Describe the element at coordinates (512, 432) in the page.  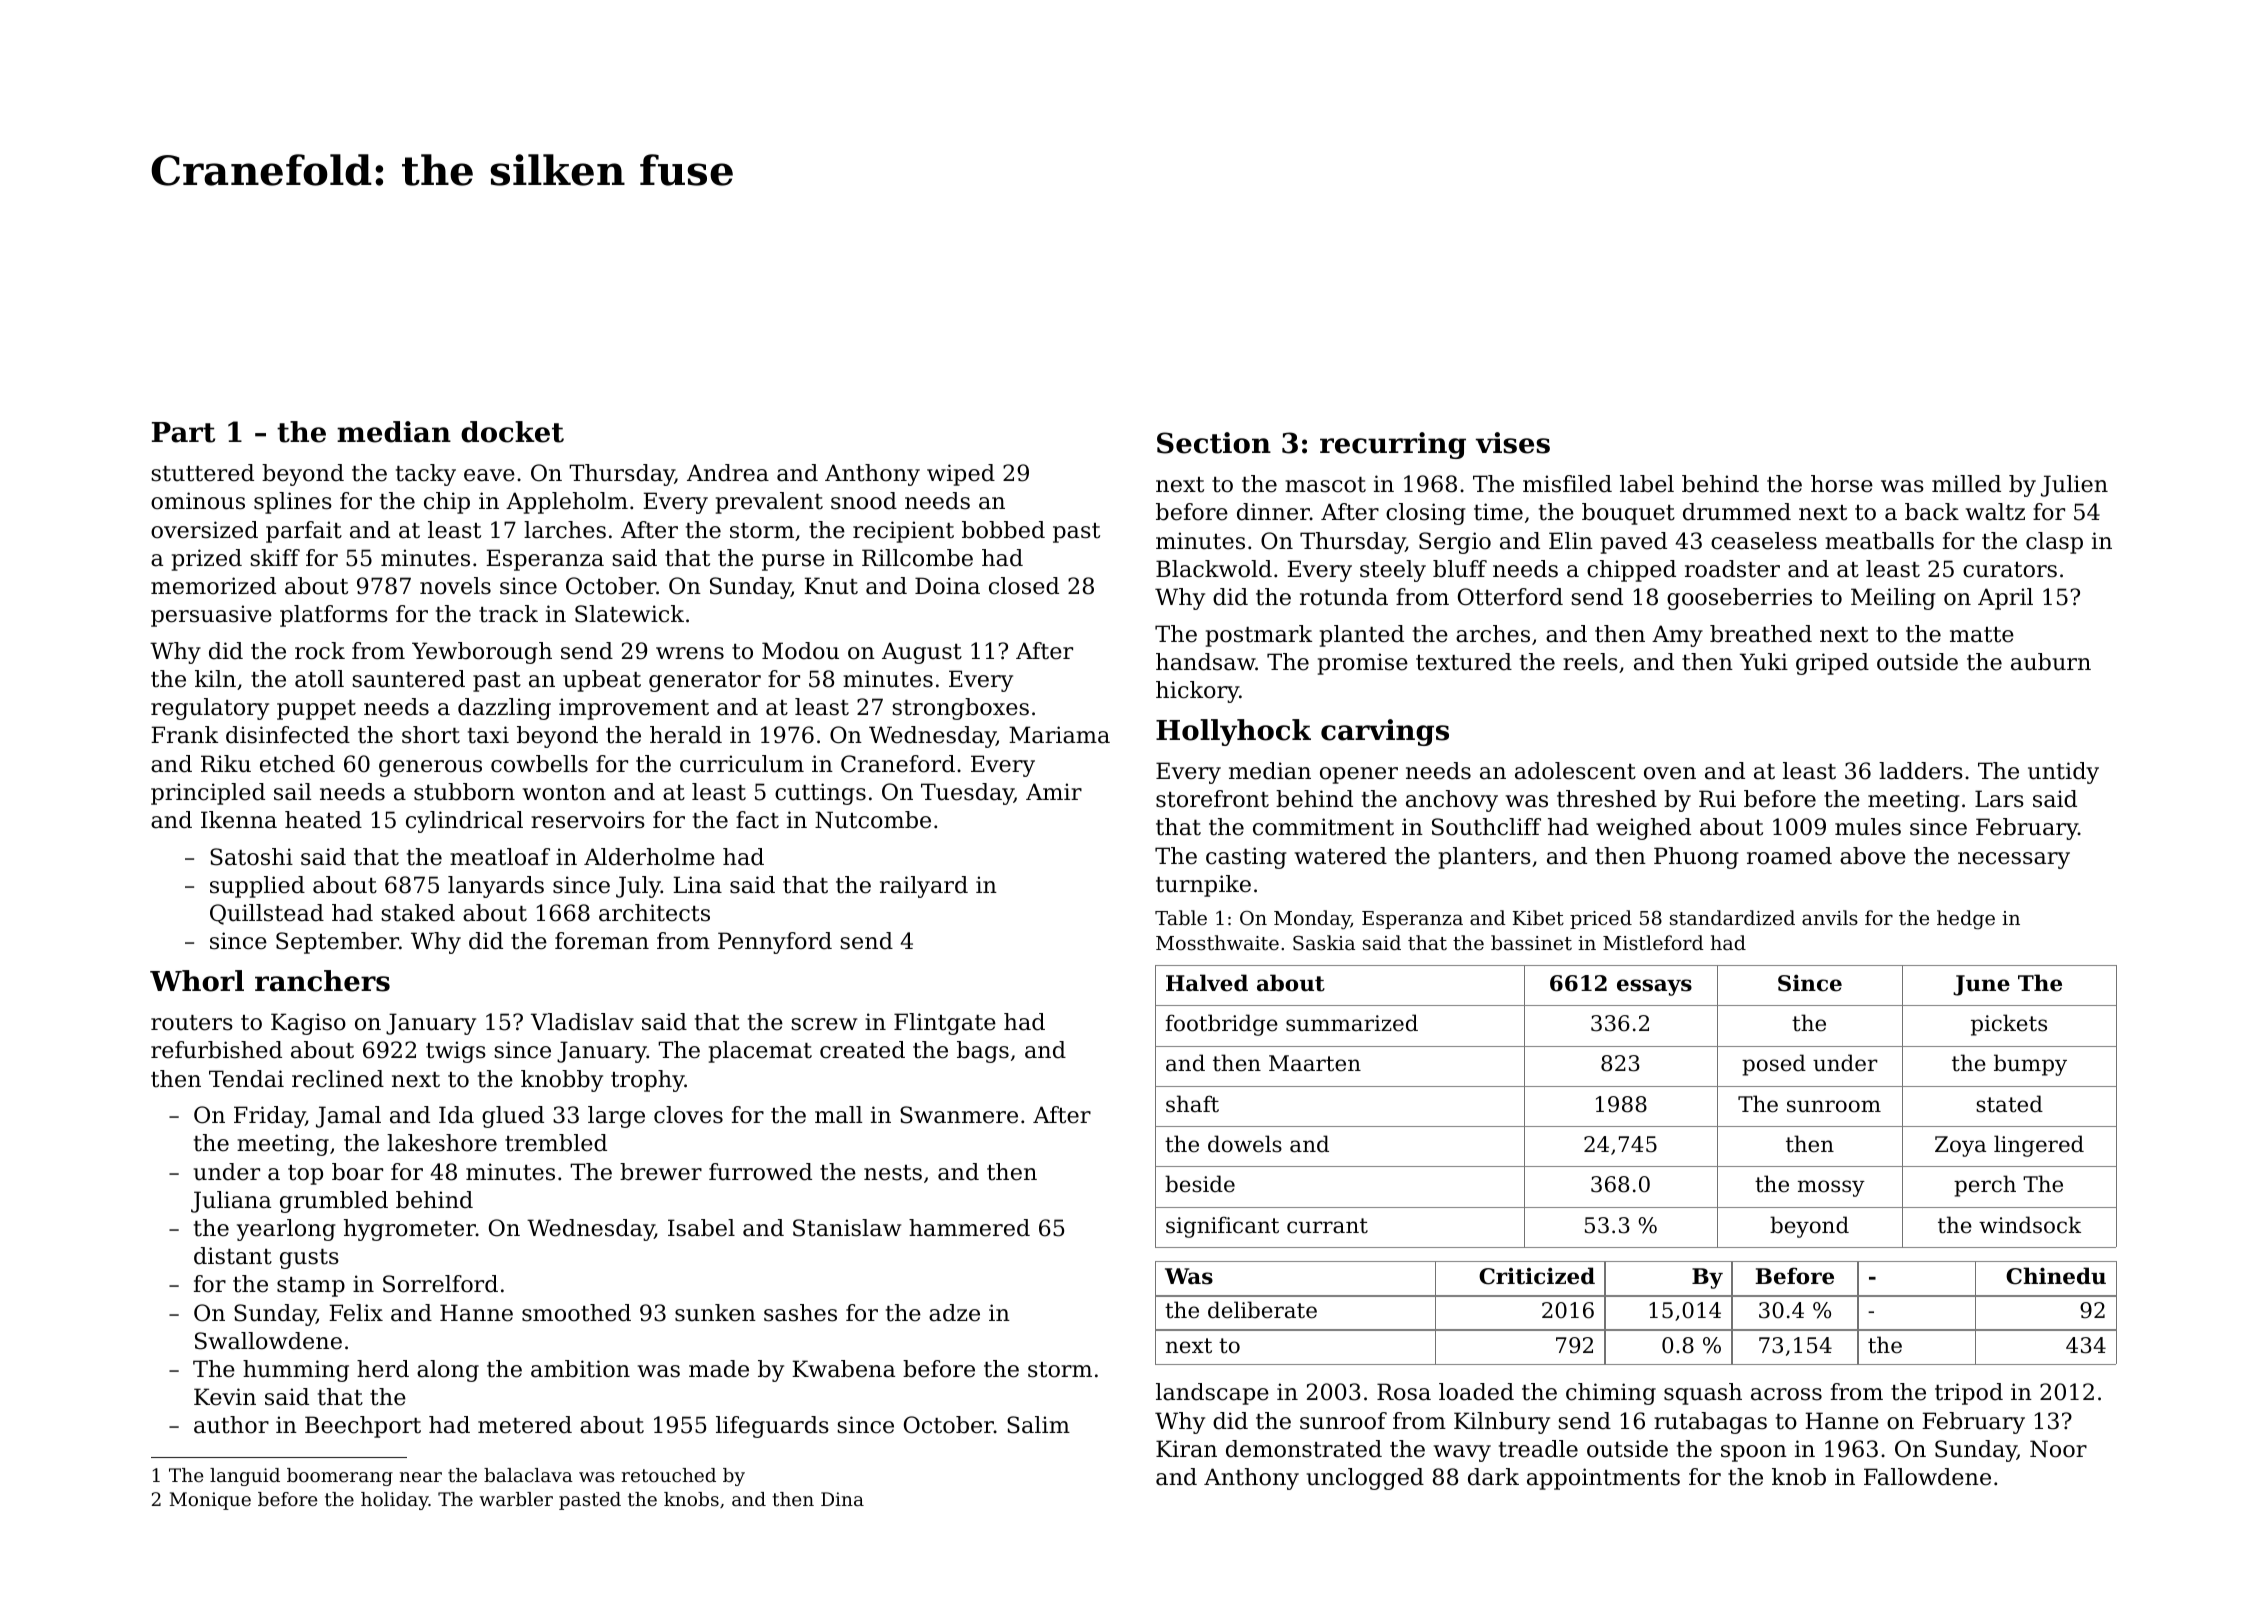
I see `docket` at that location.
